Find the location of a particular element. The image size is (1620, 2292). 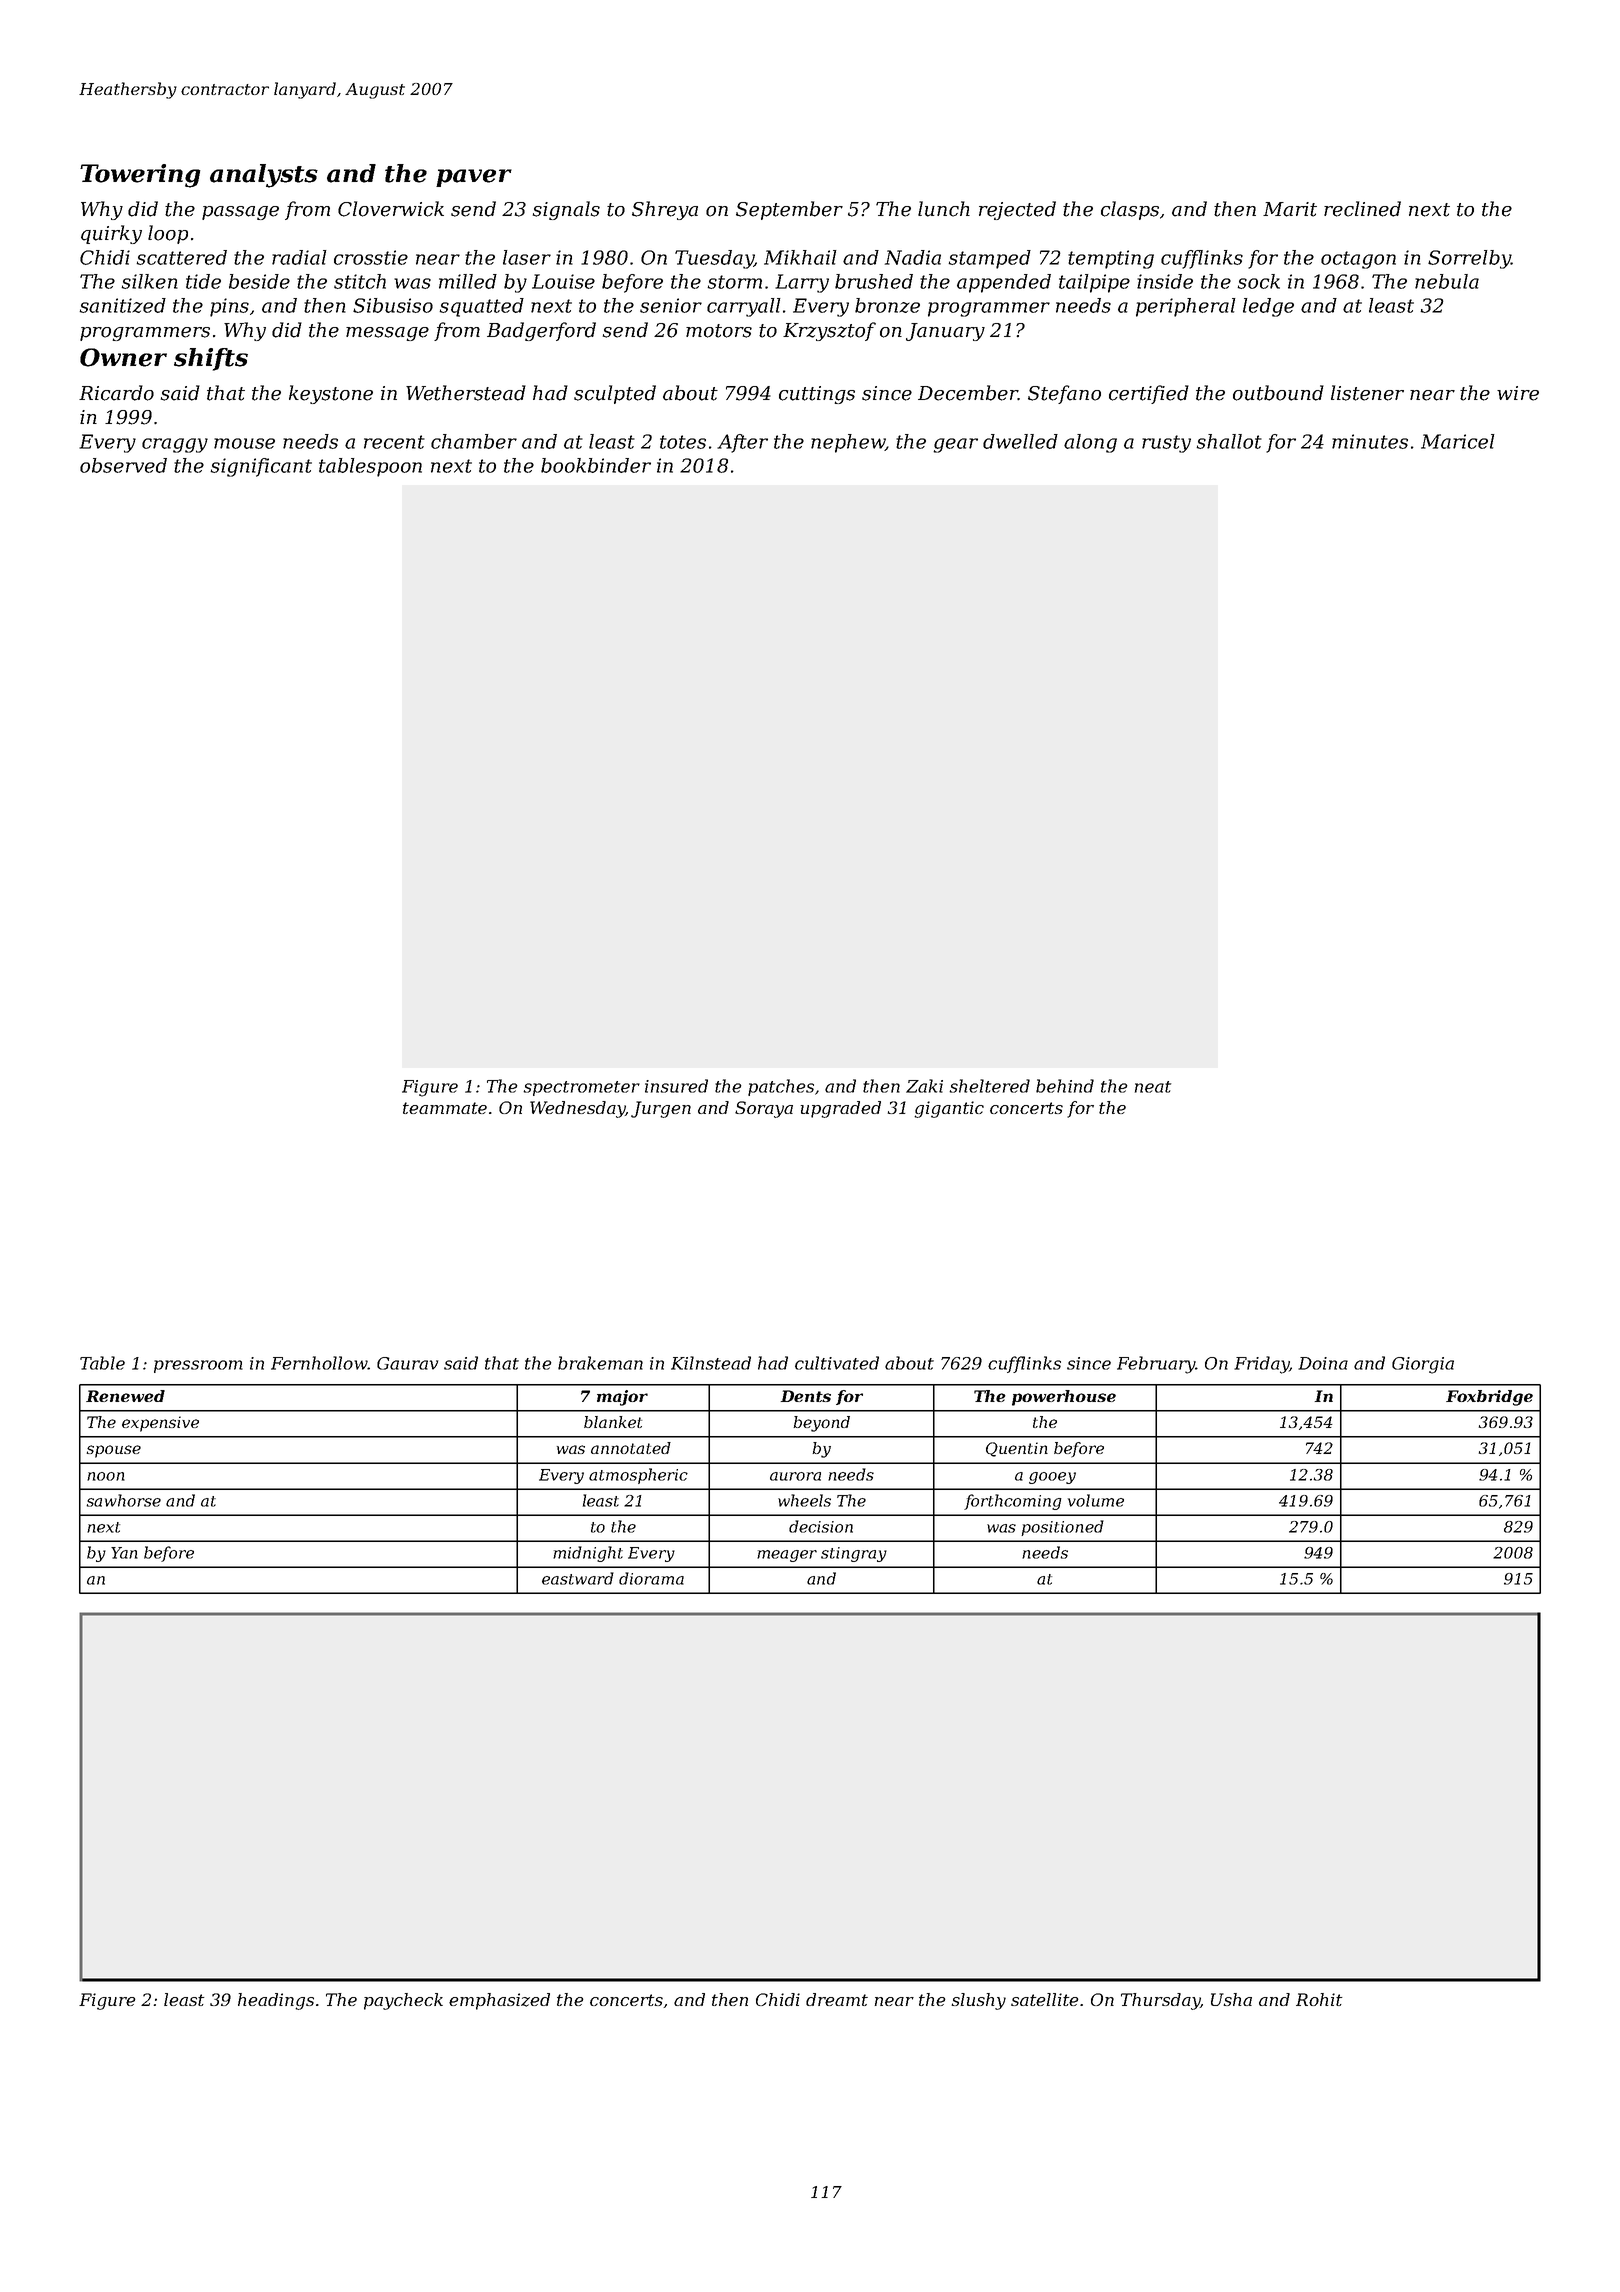

volume is located at coordinates (1096, 1500).
